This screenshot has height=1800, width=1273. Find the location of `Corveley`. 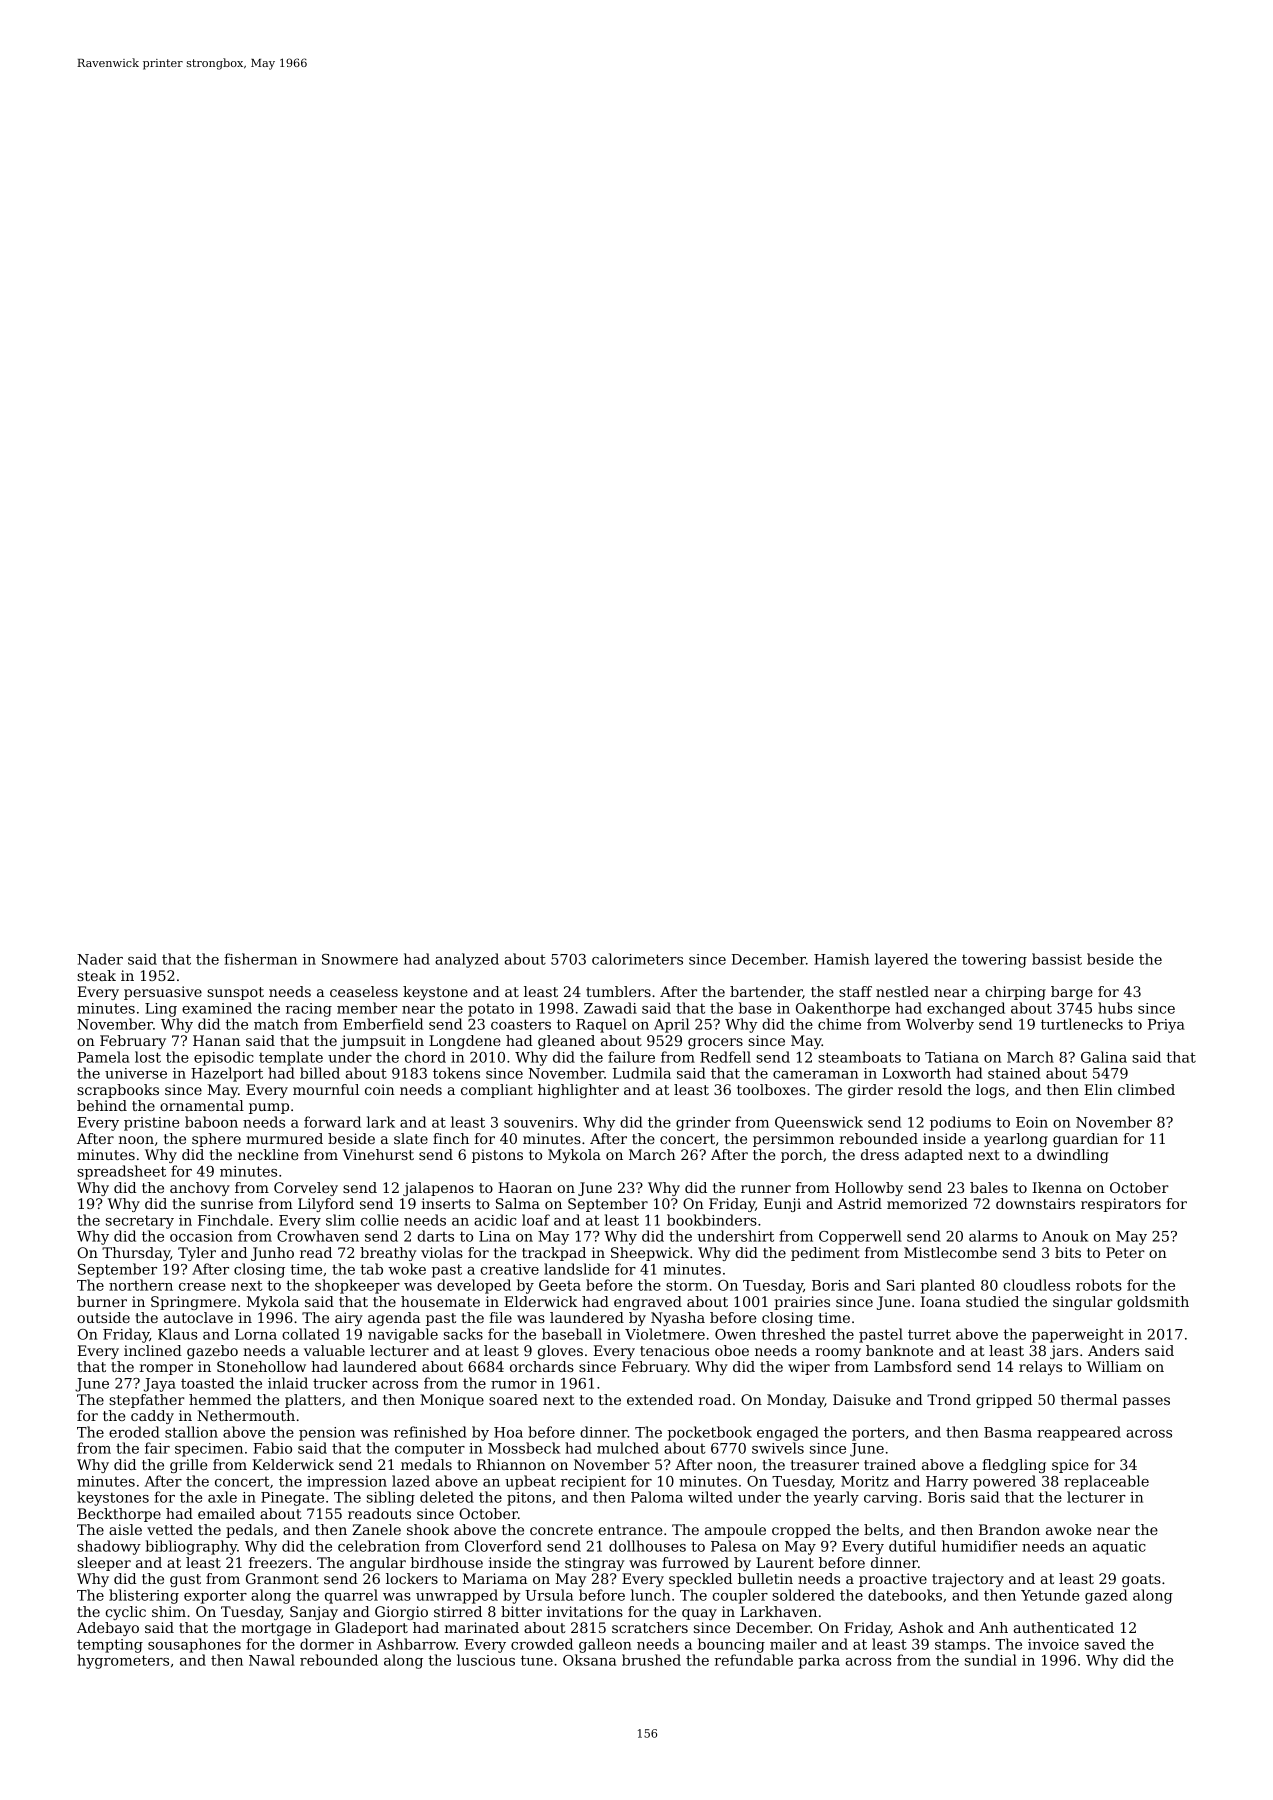

Corveley is located at coordinates (306, 1189).
